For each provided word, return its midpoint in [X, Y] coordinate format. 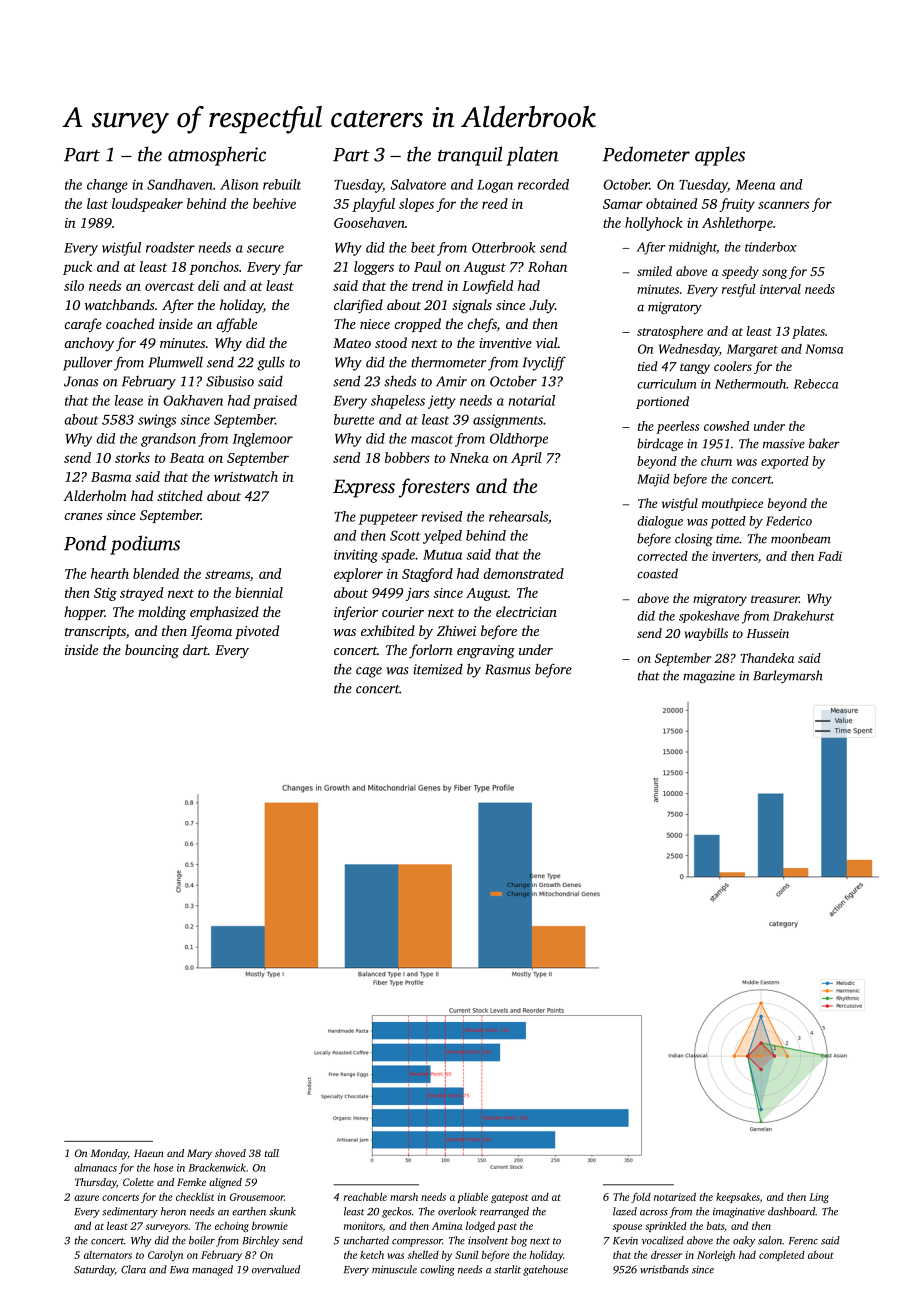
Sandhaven [180, 184]
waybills [706, 634]
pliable [472, 1198]
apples [720, 156]
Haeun [149, 1153]
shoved [230, 1153]
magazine [709, 677]
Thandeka [767, 658]
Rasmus [508, 669]
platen [532, 156]
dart [195, 649]
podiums [145, 545]
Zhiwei [456, 630]
